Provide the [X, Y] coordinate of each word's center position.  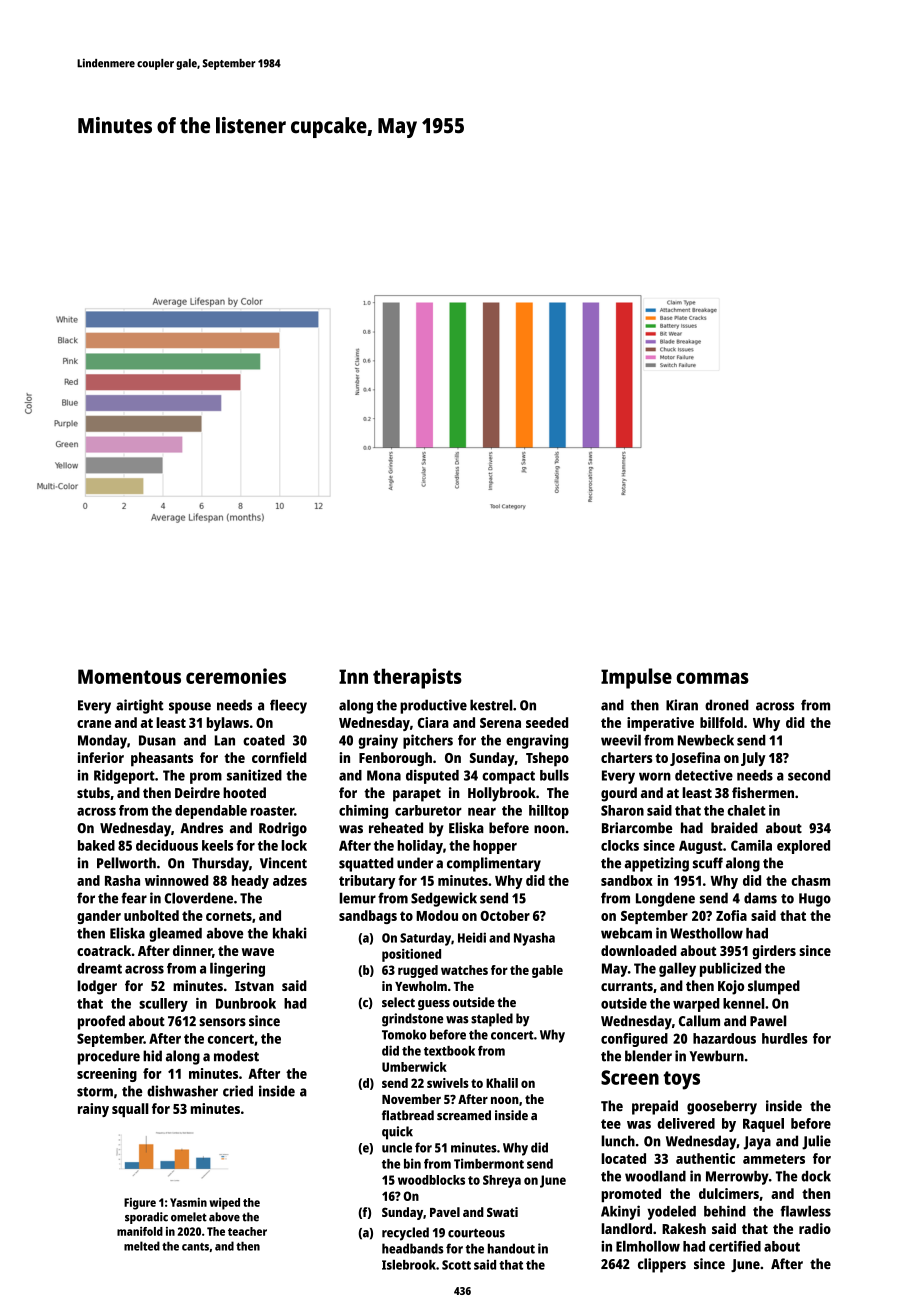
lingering [237, 969]
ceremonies [236, 676]
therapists [417, 678]
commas [712, 678]
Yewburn [716, 1056]
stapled [492, 1020]
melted [142, 1246]
